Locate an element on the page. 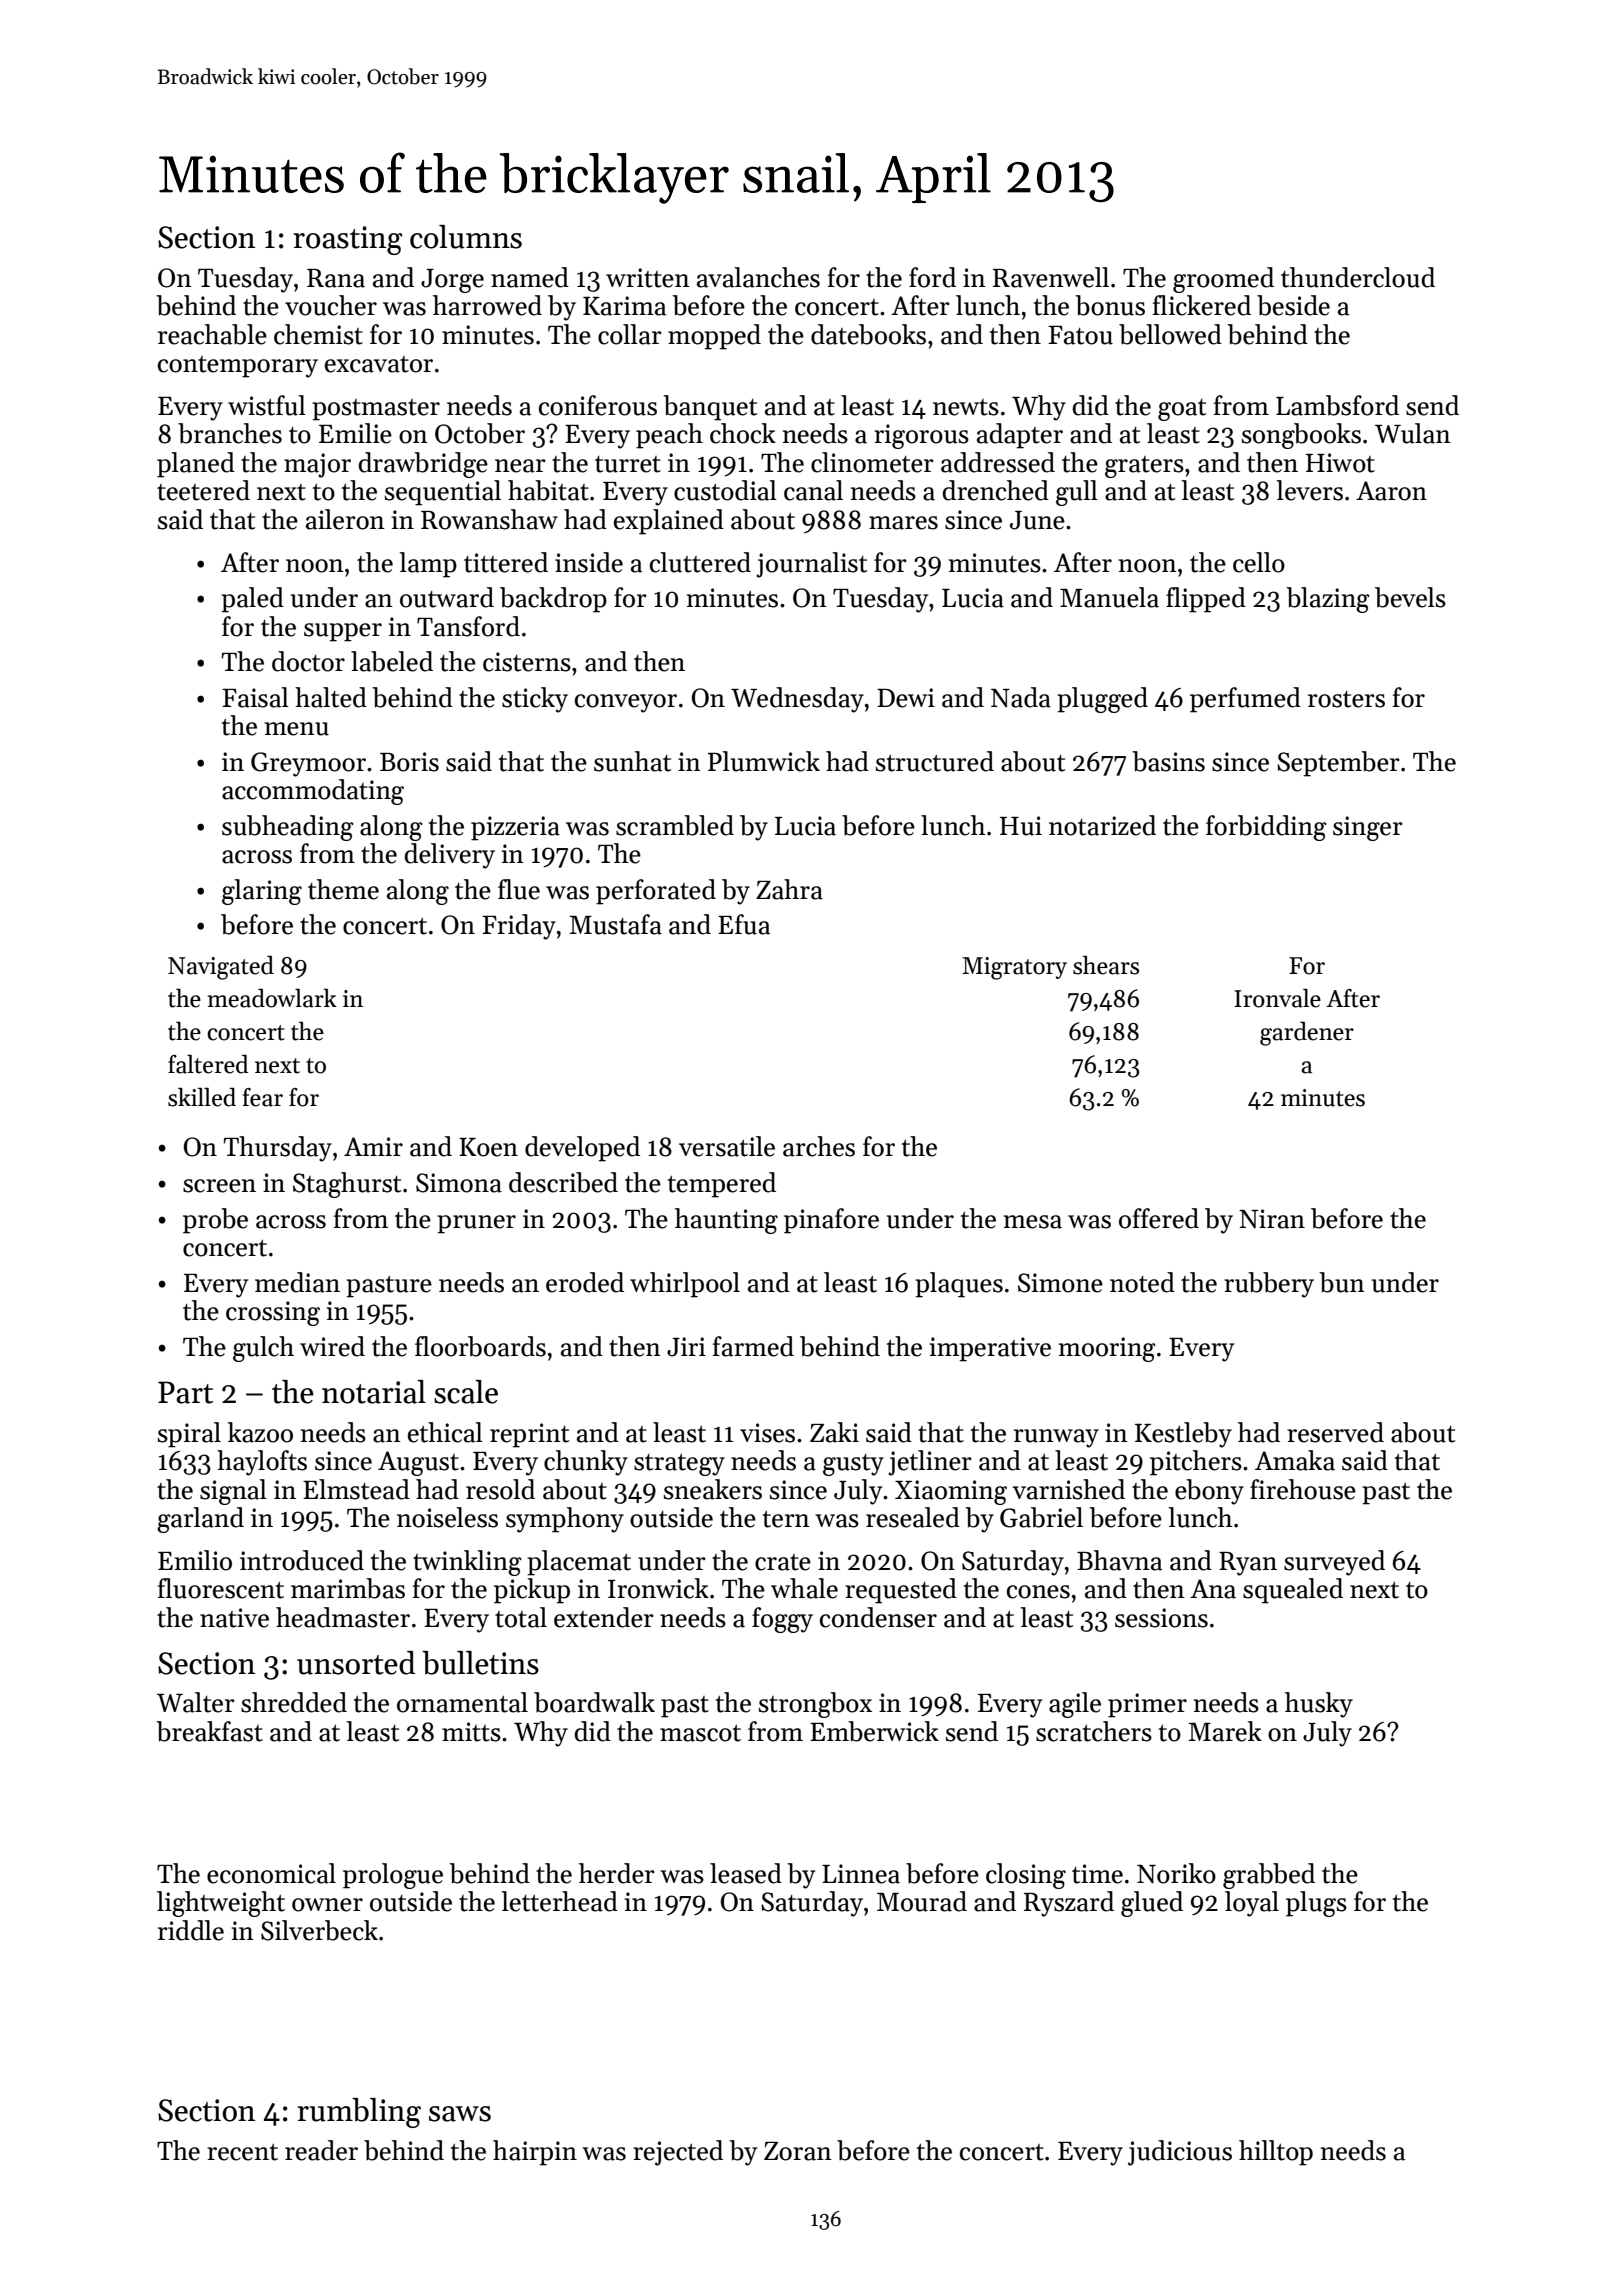 The image size is (1620, 2292). Part is located at coordinates (185, 1392).
